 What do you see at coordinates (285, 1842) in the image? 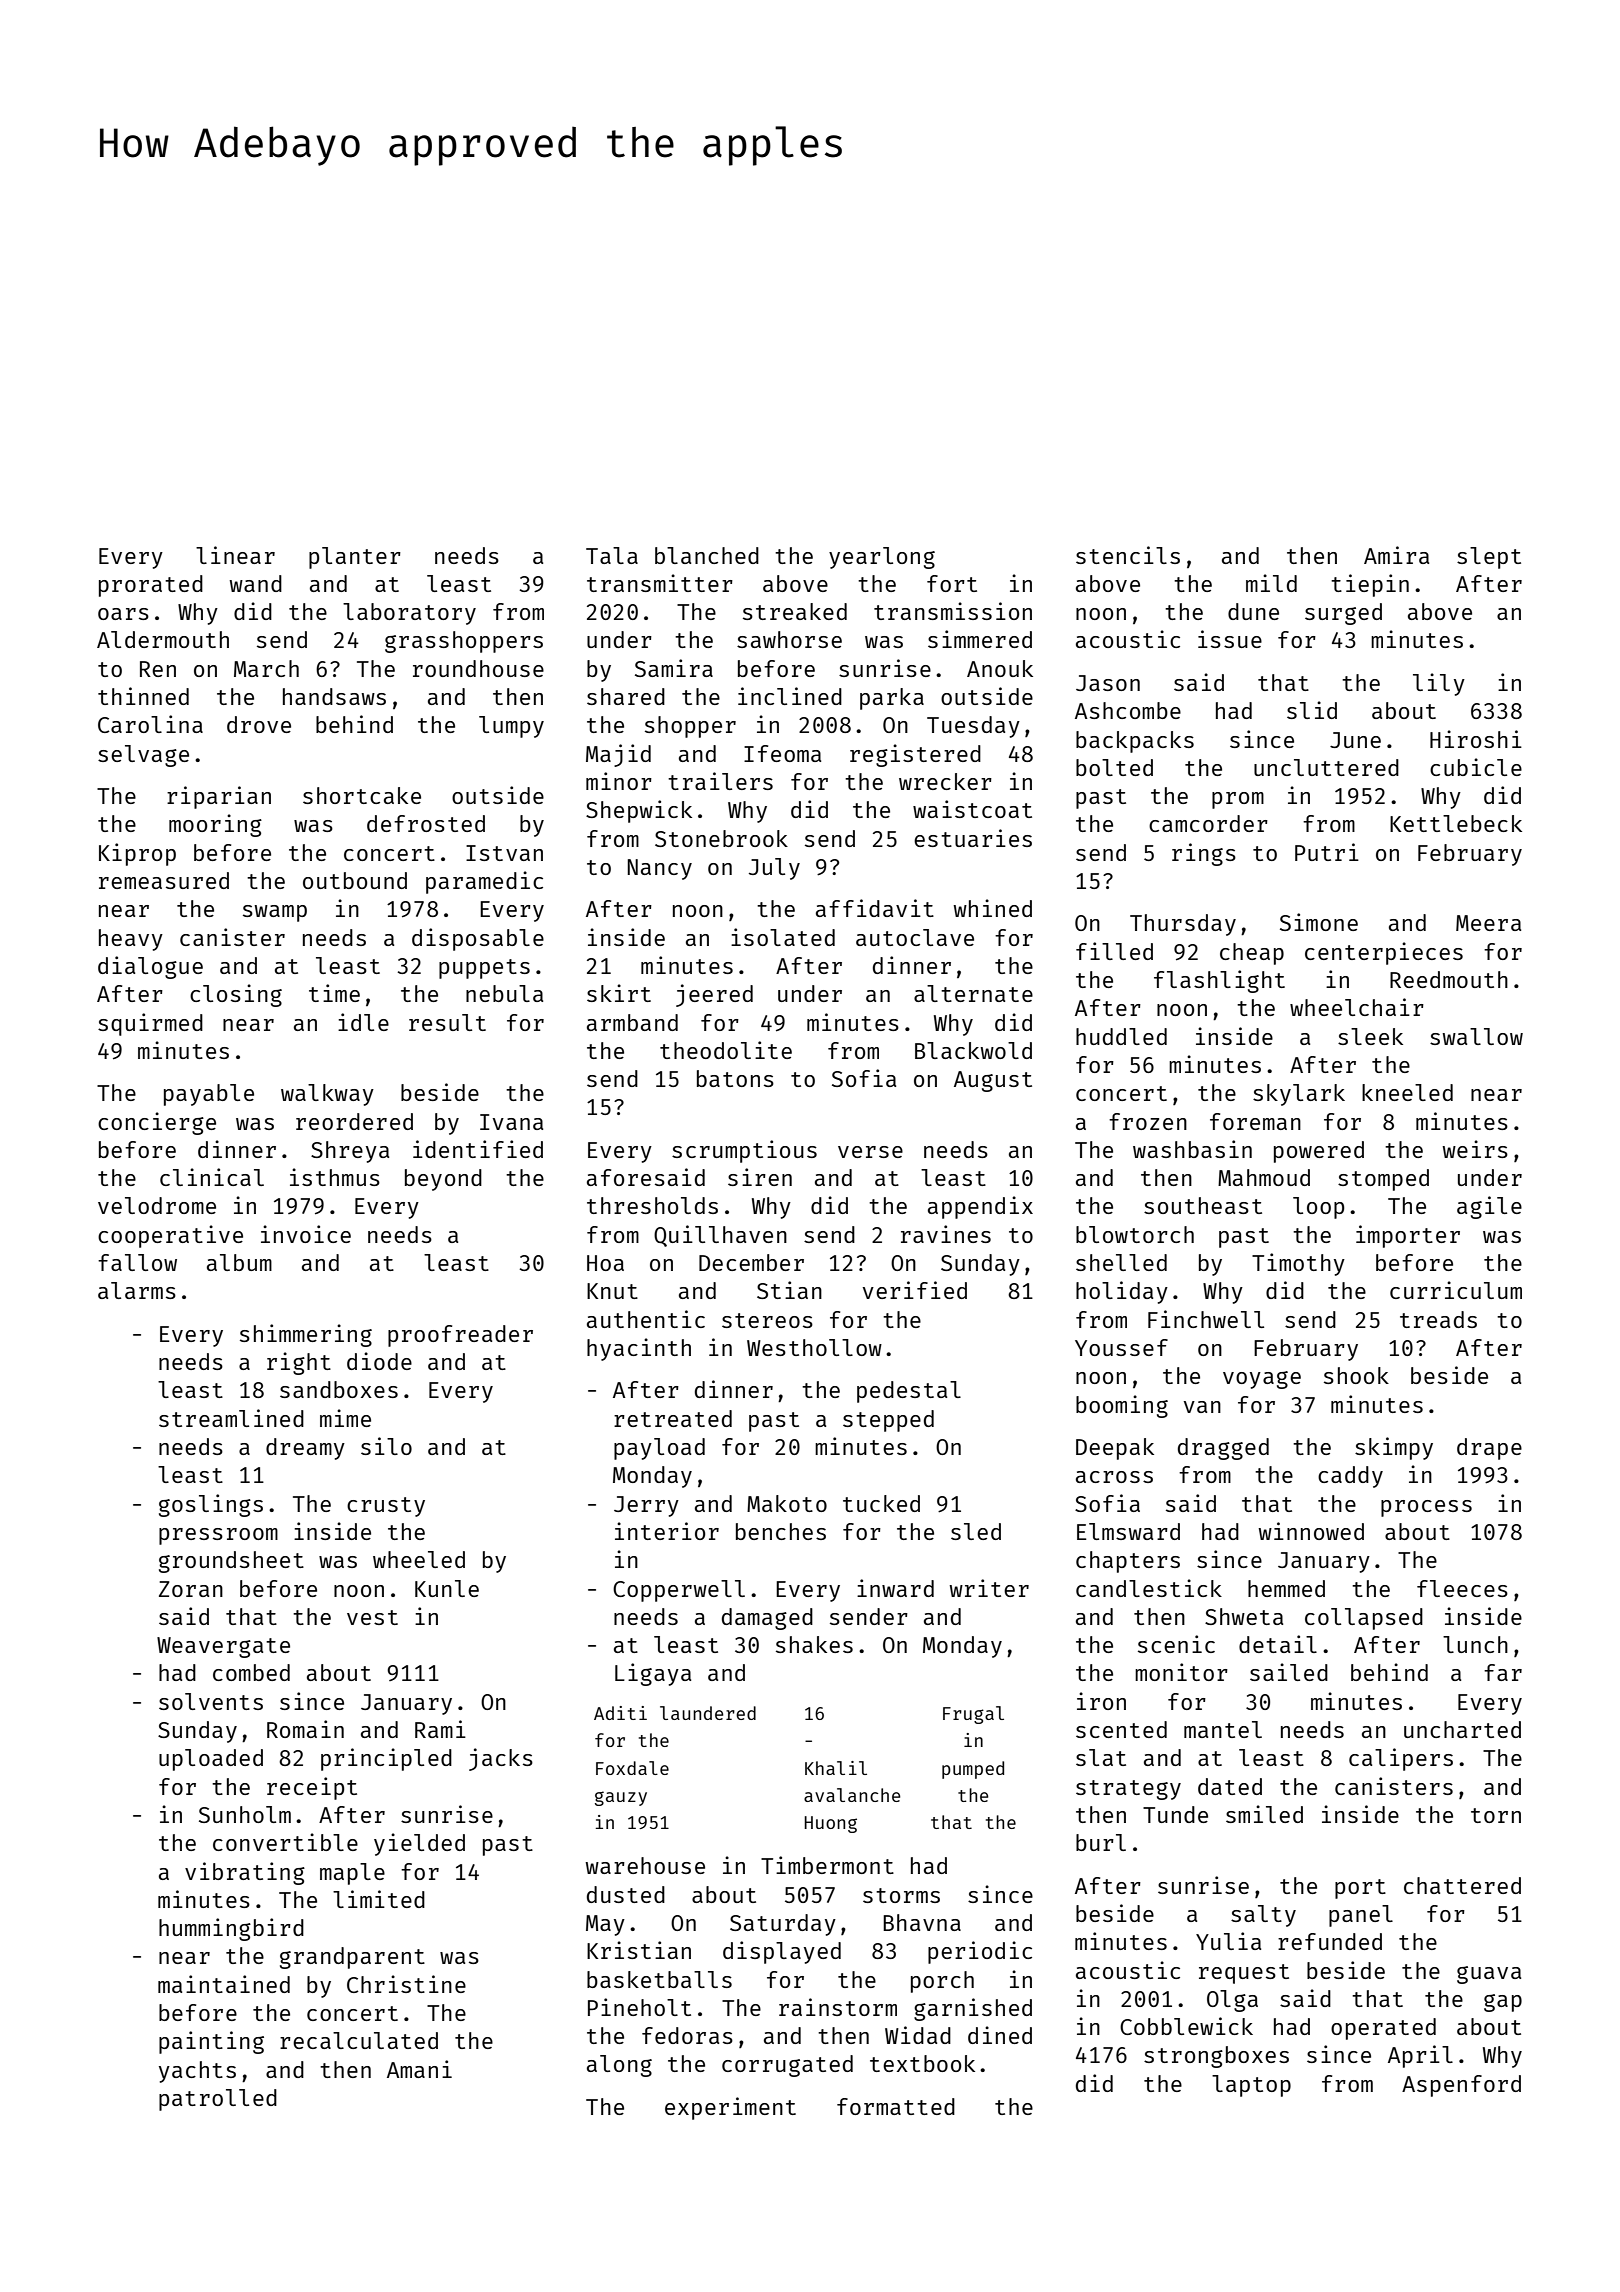
I see `convertible` at bounding box center [285, 1842].
